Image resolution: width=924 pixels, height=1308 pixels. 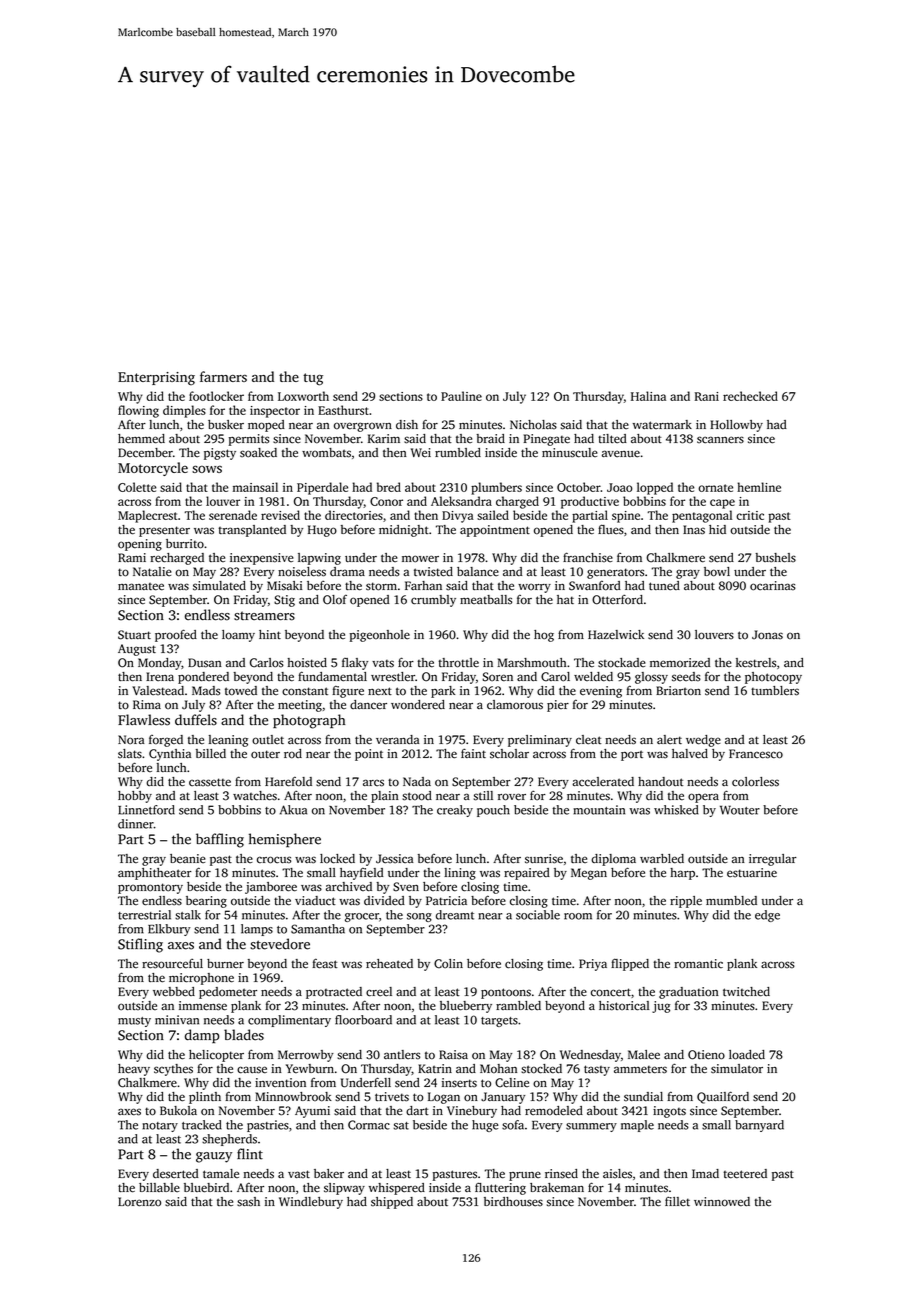 I want to click on Enterprising, so click(x=156, y=379).
